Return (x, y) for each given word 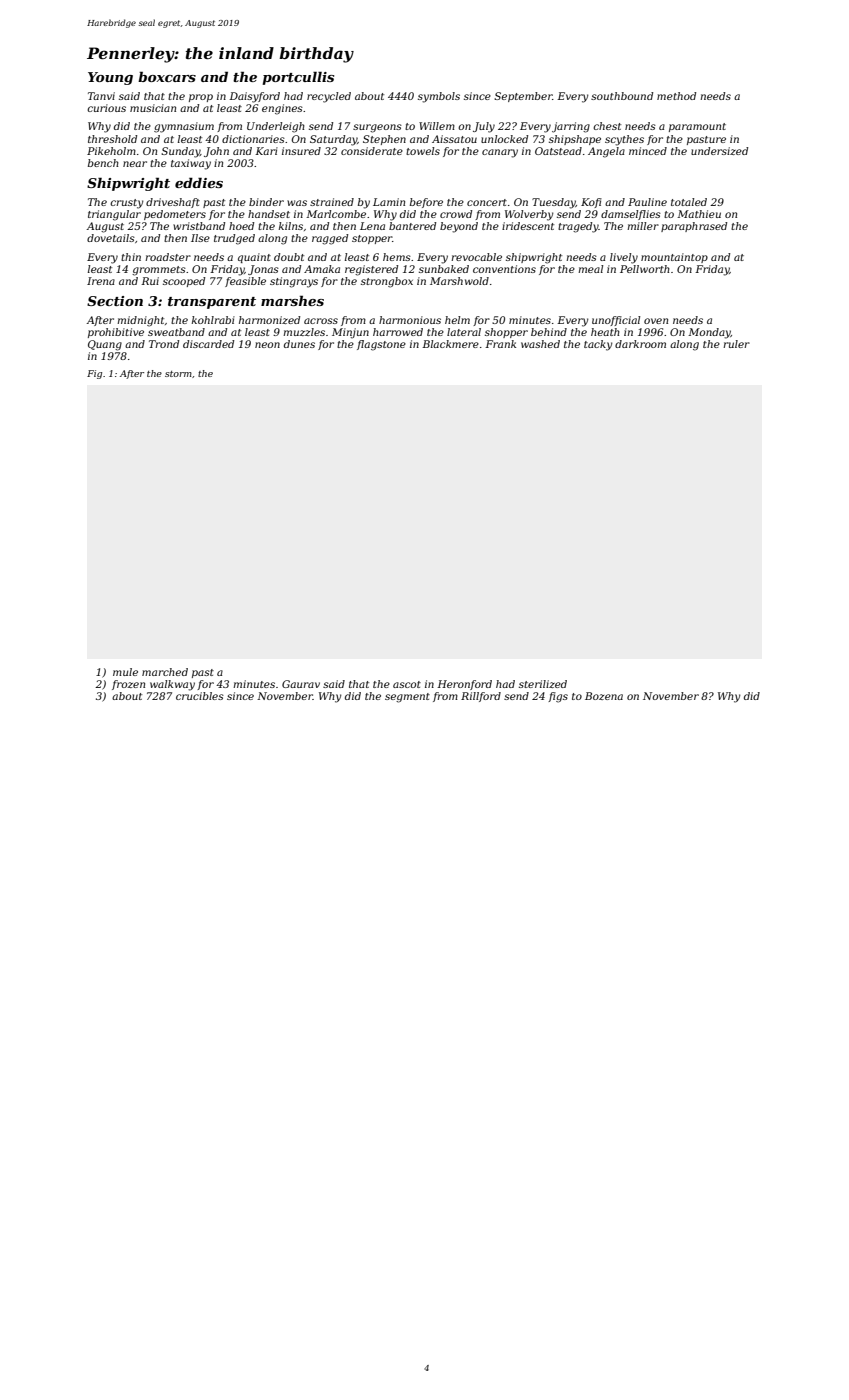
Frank (500, 344)
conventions (504, 269)
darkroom (640, 344)
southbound (622, 96)
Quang (105, 345)
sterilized (543, 684)
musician (153, 108)
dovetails (111, 238)
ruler (736, 344)
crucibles (200, 696)
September (523, 97)
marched (165, 672)
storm (178, 374)
